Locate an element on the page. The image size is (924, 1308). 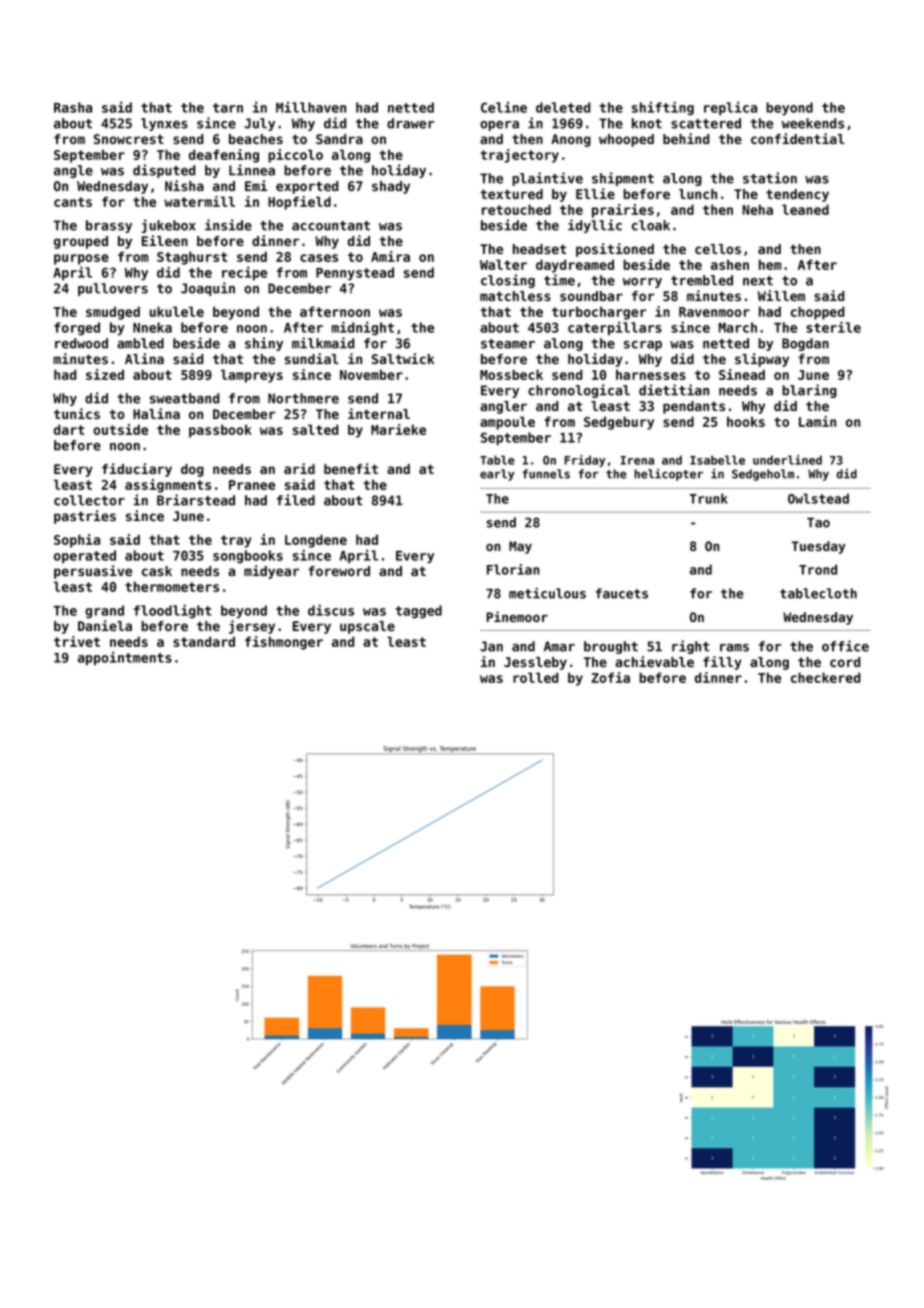
Lamin is located at coordinates (817, 421).
